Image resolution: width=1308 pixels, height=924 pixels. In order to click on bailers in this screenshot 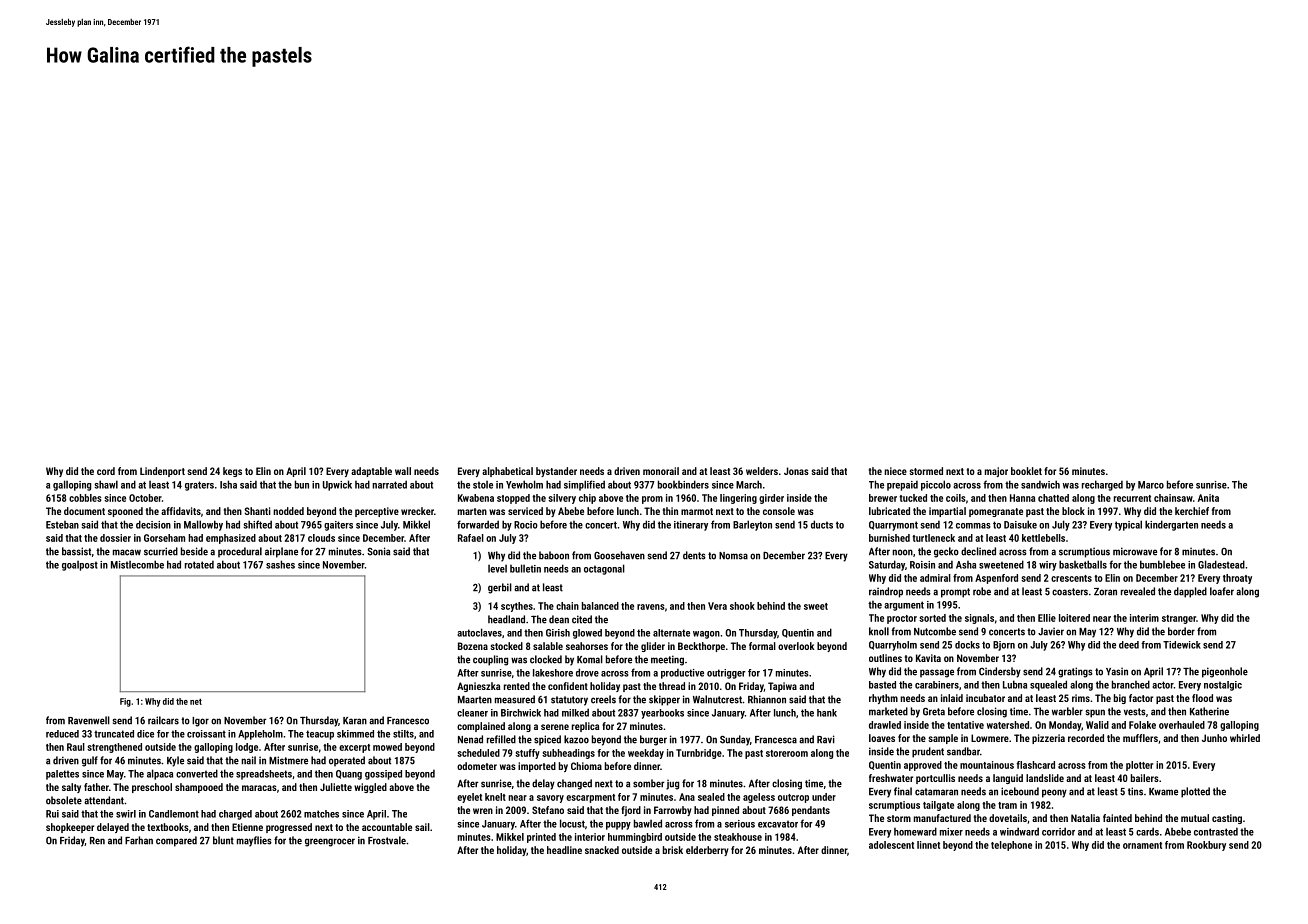, I will do `click(1145, 778)`.
